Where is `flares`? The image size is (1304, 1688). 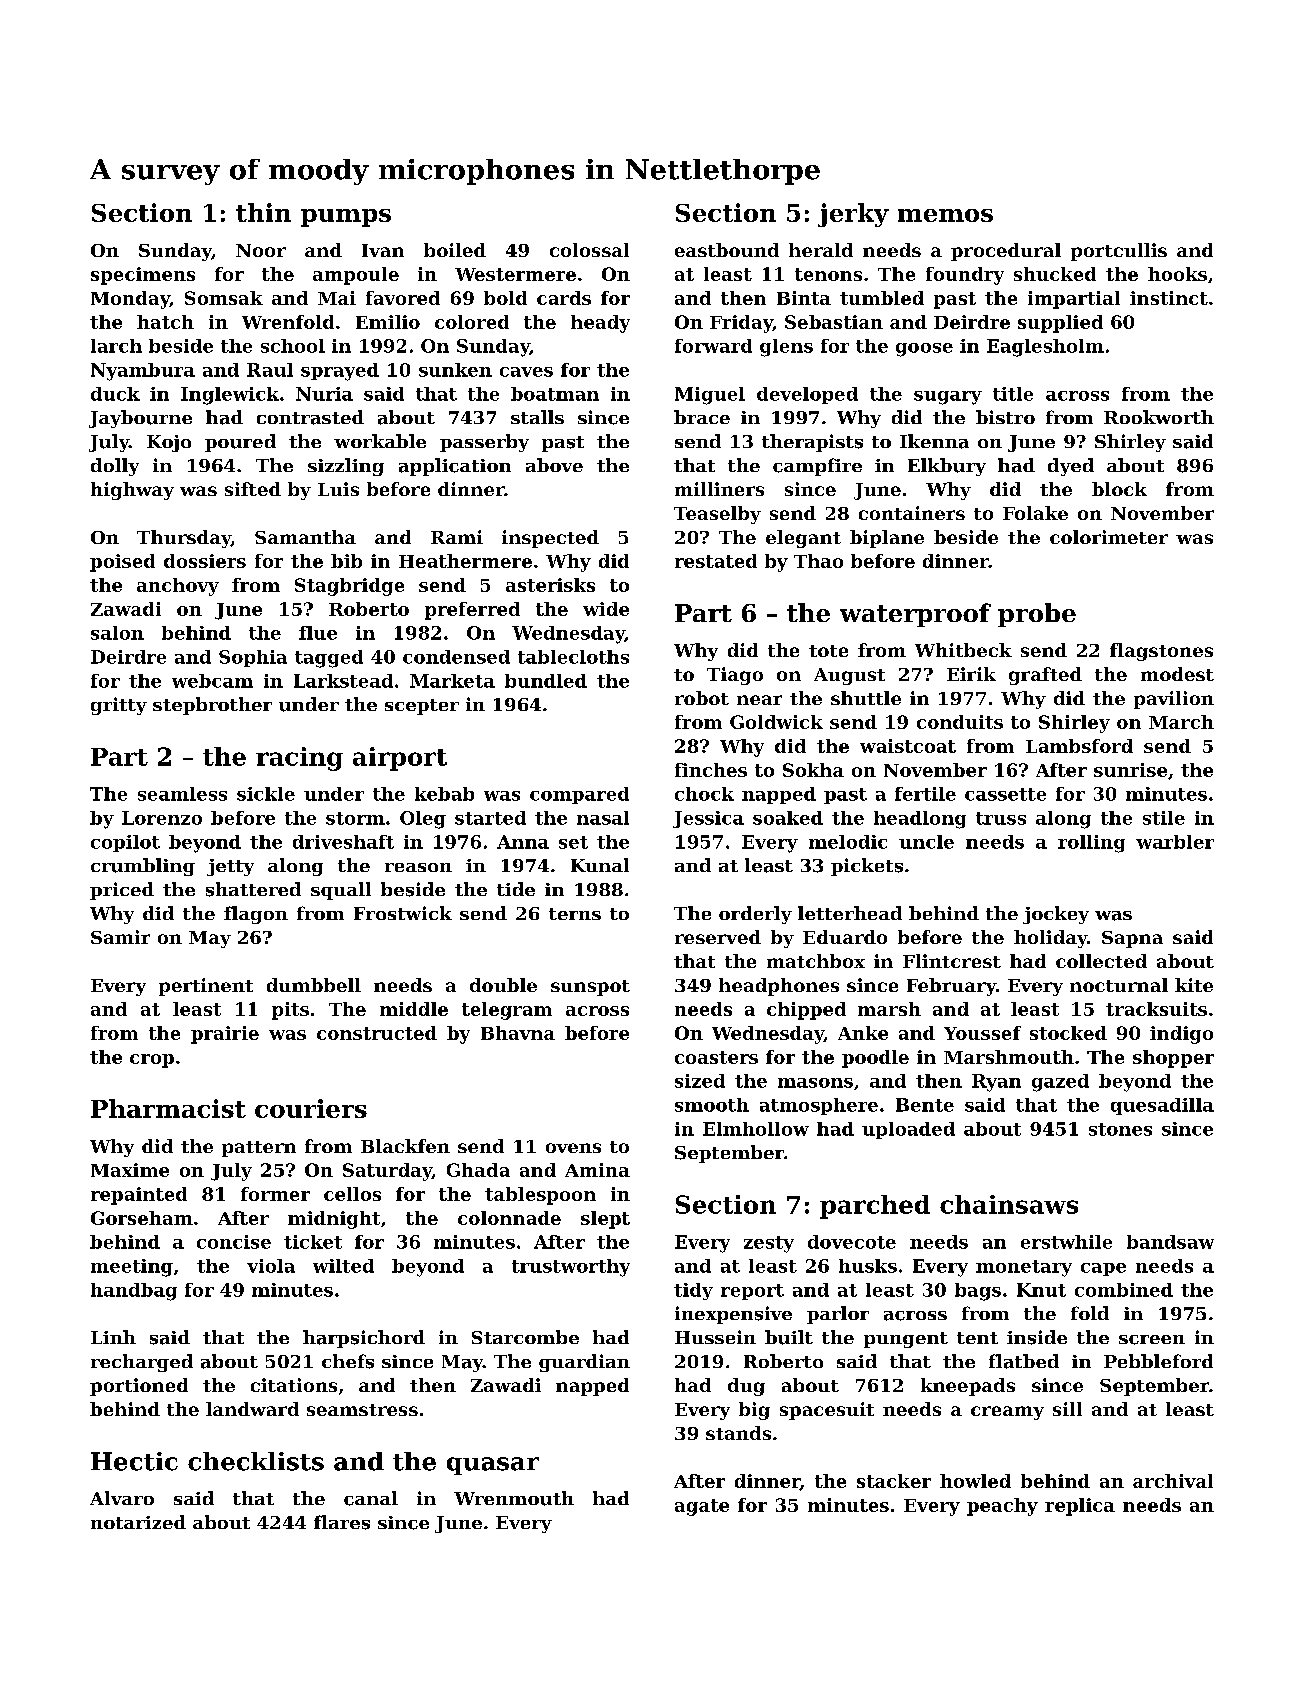 flares is located at coordinates (342, 1522).
